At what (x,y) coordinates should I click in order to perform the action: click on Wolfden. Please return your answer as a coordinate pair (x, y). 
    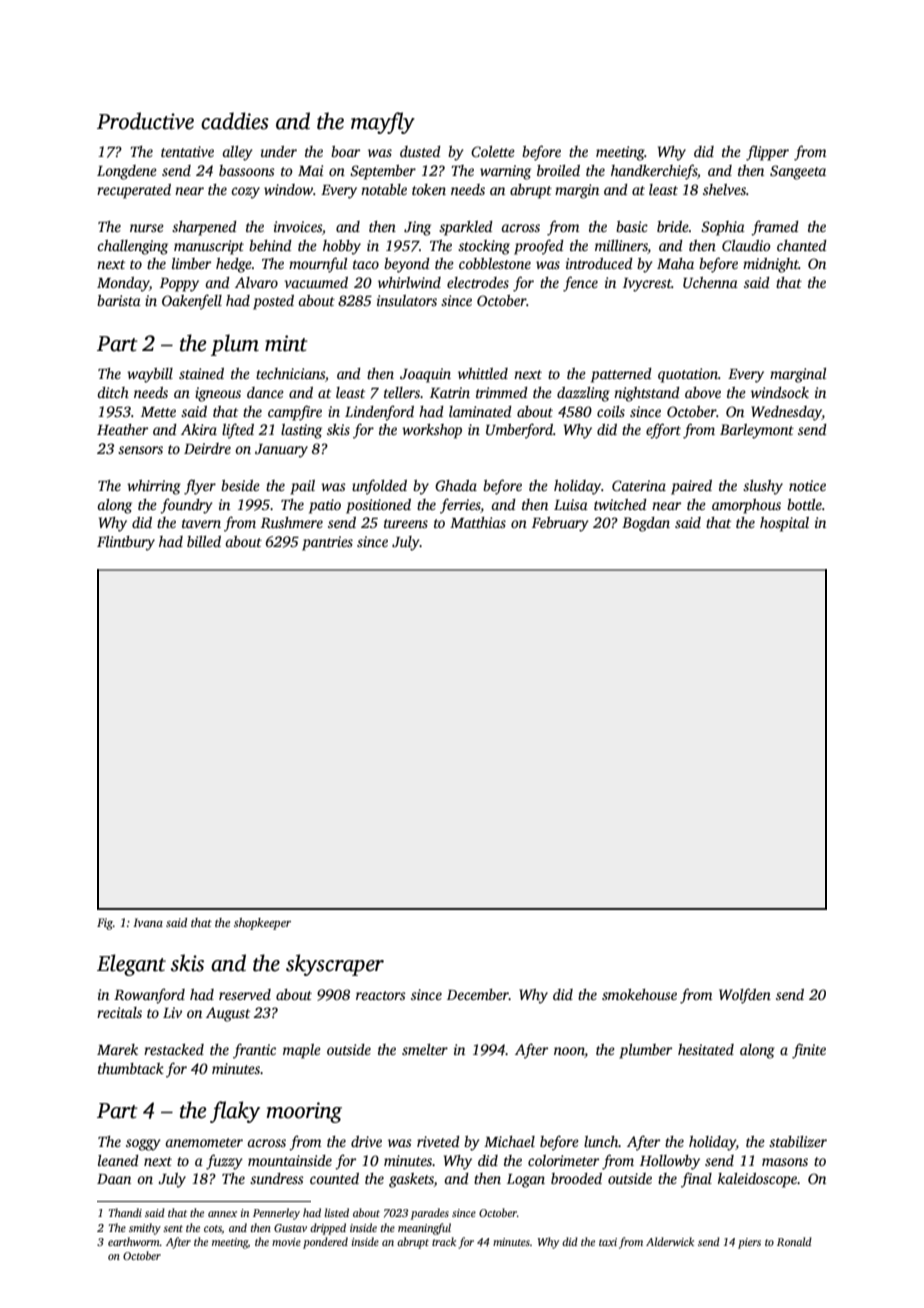
    Looking at the image, I should click on (745, 996).
